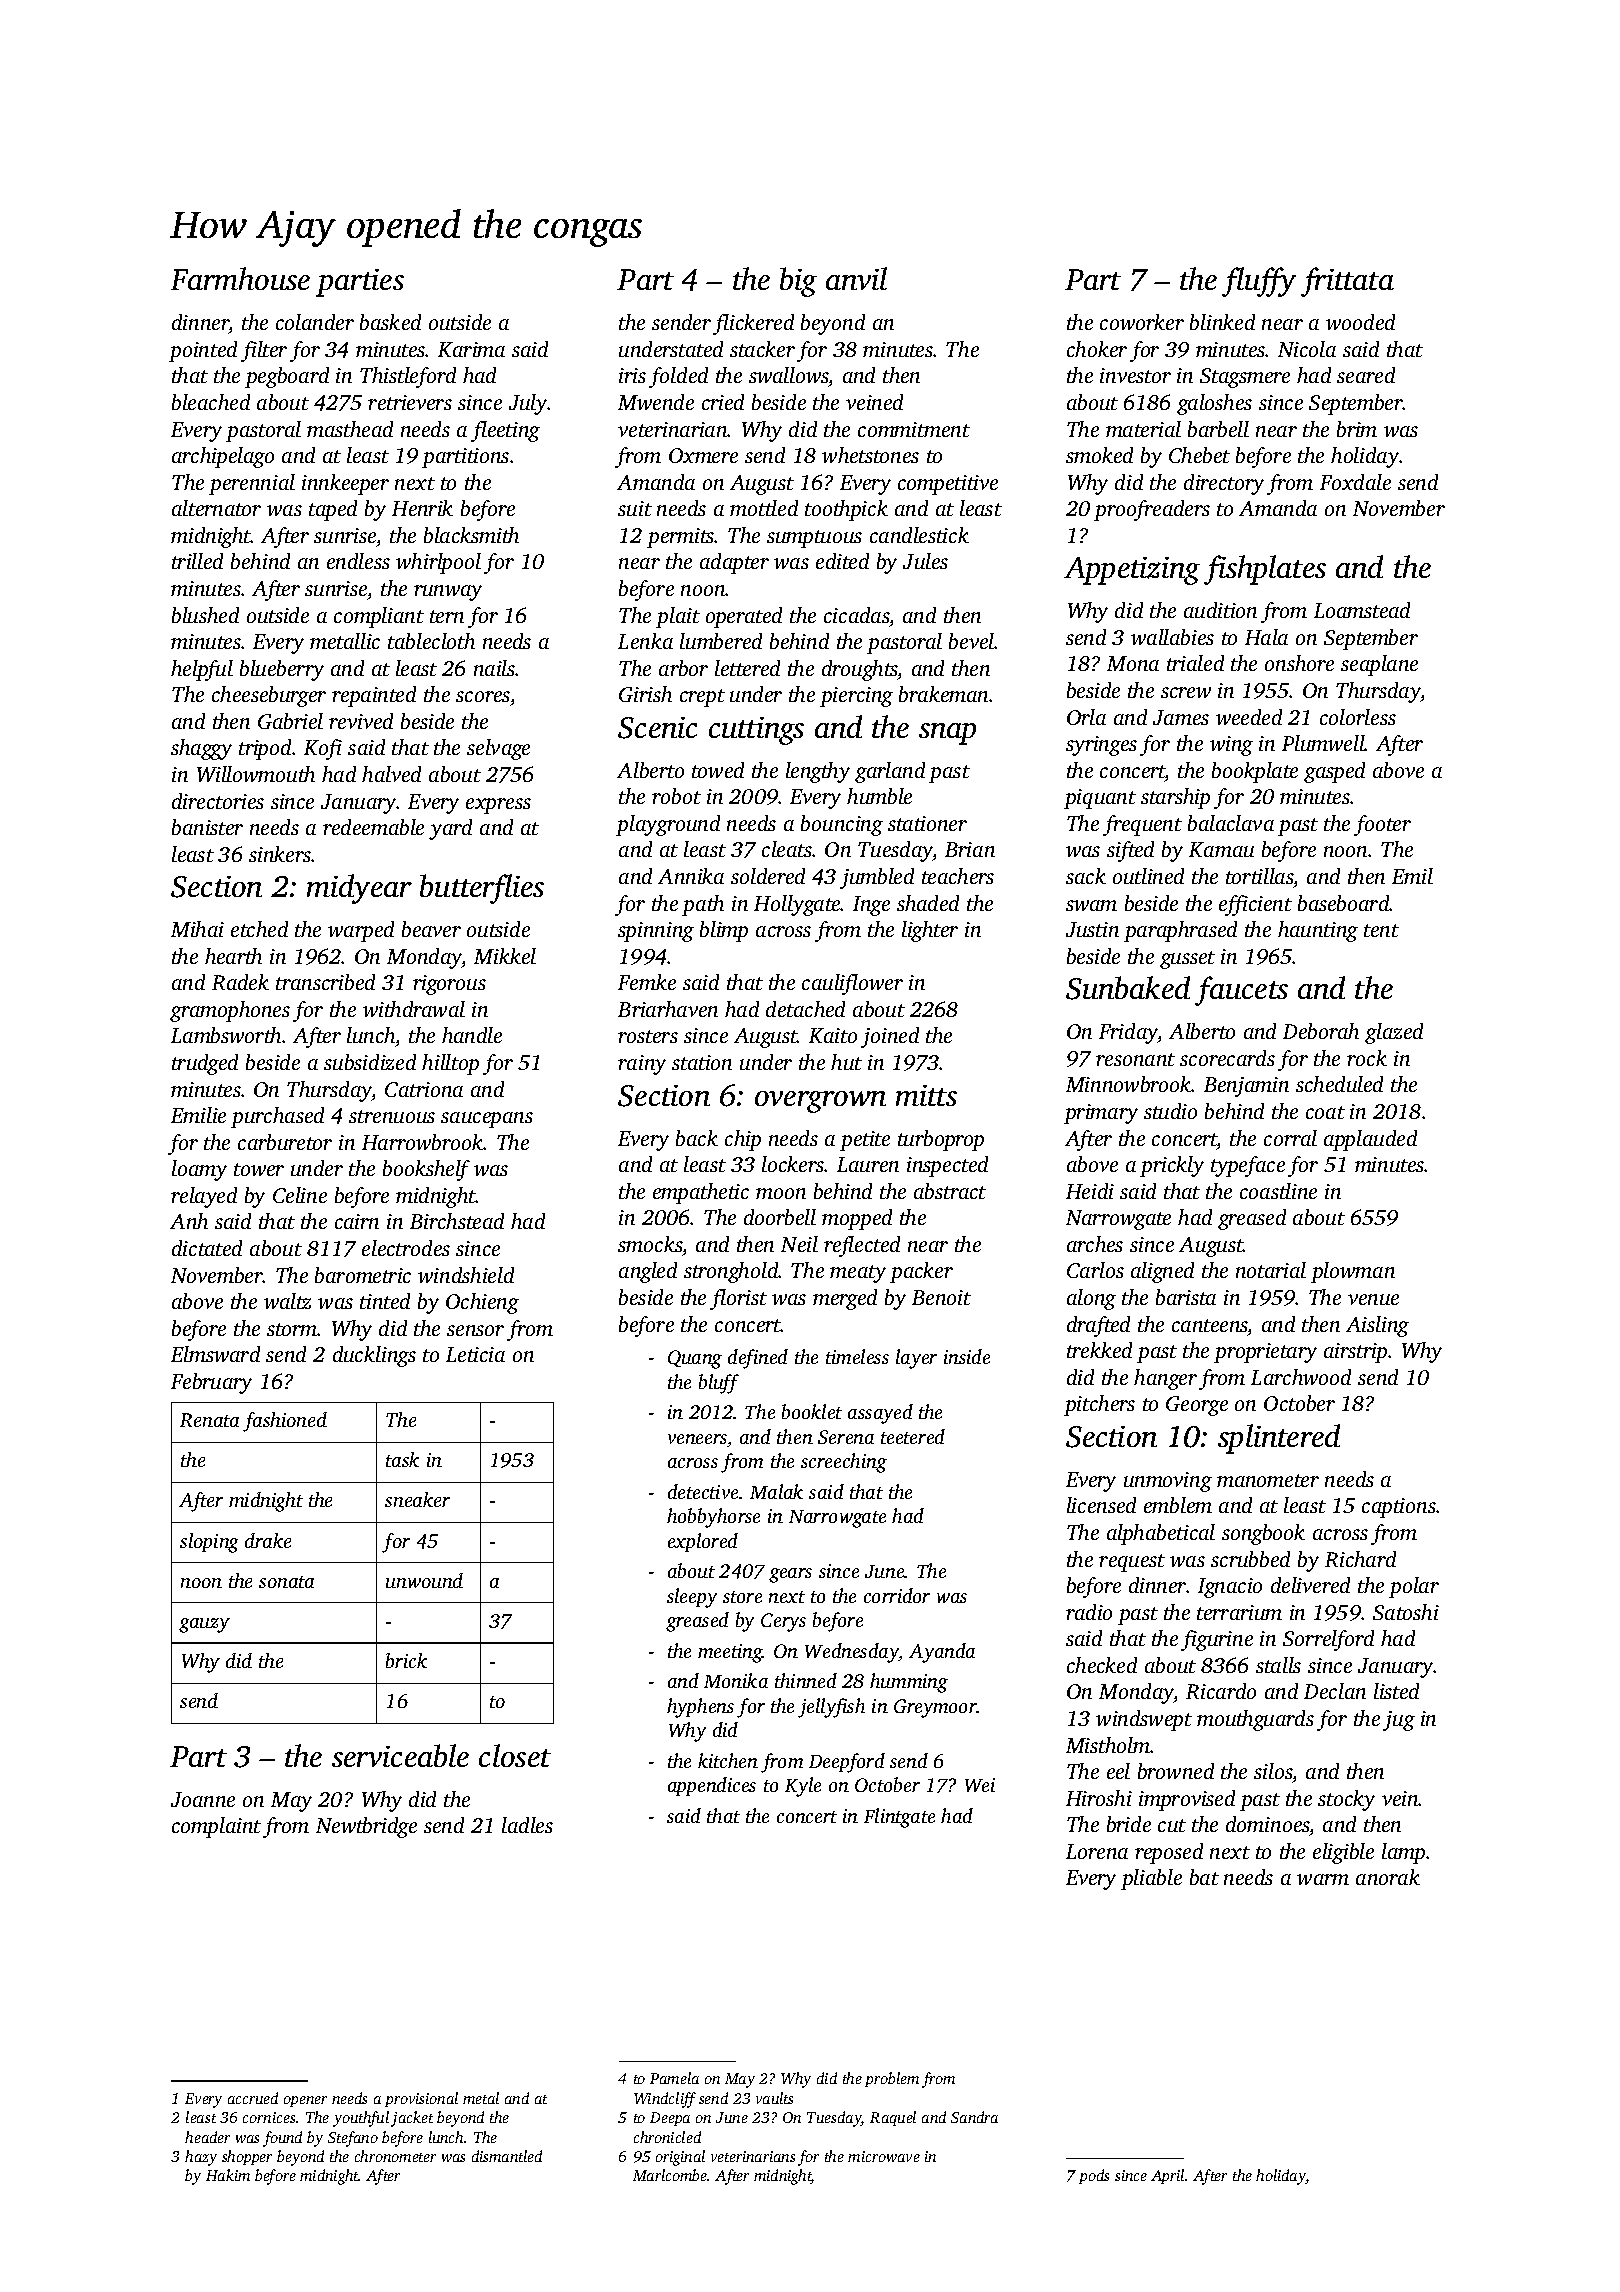  What do you see at coordinates (890, 772) in the screenshot?
I see `garland` at bounding box center [890, 772].
